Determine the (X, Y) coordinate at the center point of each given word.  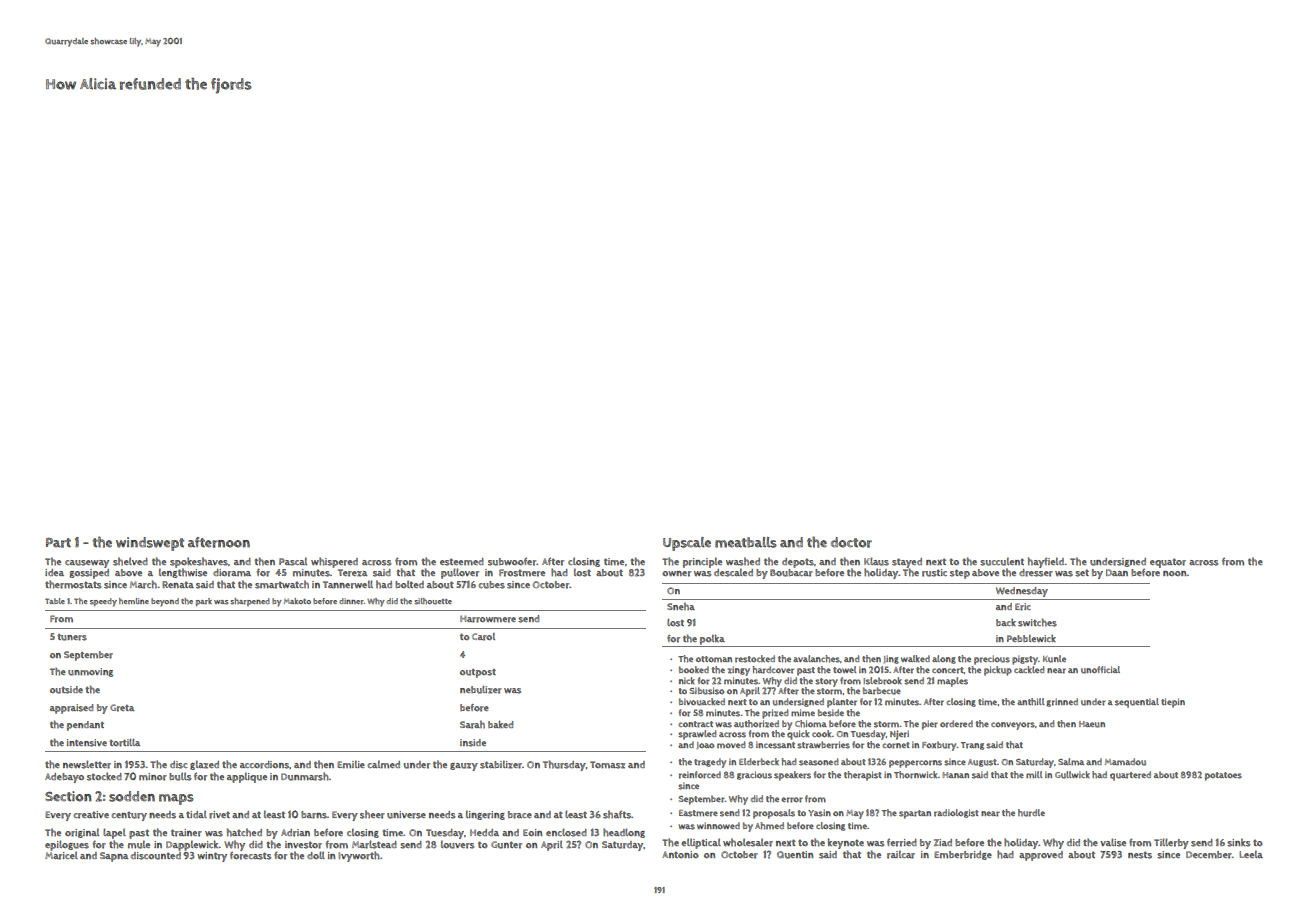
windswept (150, 544)
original (82, 833)
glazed (204, 765)
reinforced (700, 775)
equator (1168, 563)
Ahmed (769, 826)
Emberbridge (963, 855)
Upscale (687, 544)
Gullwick (1072, 775)
